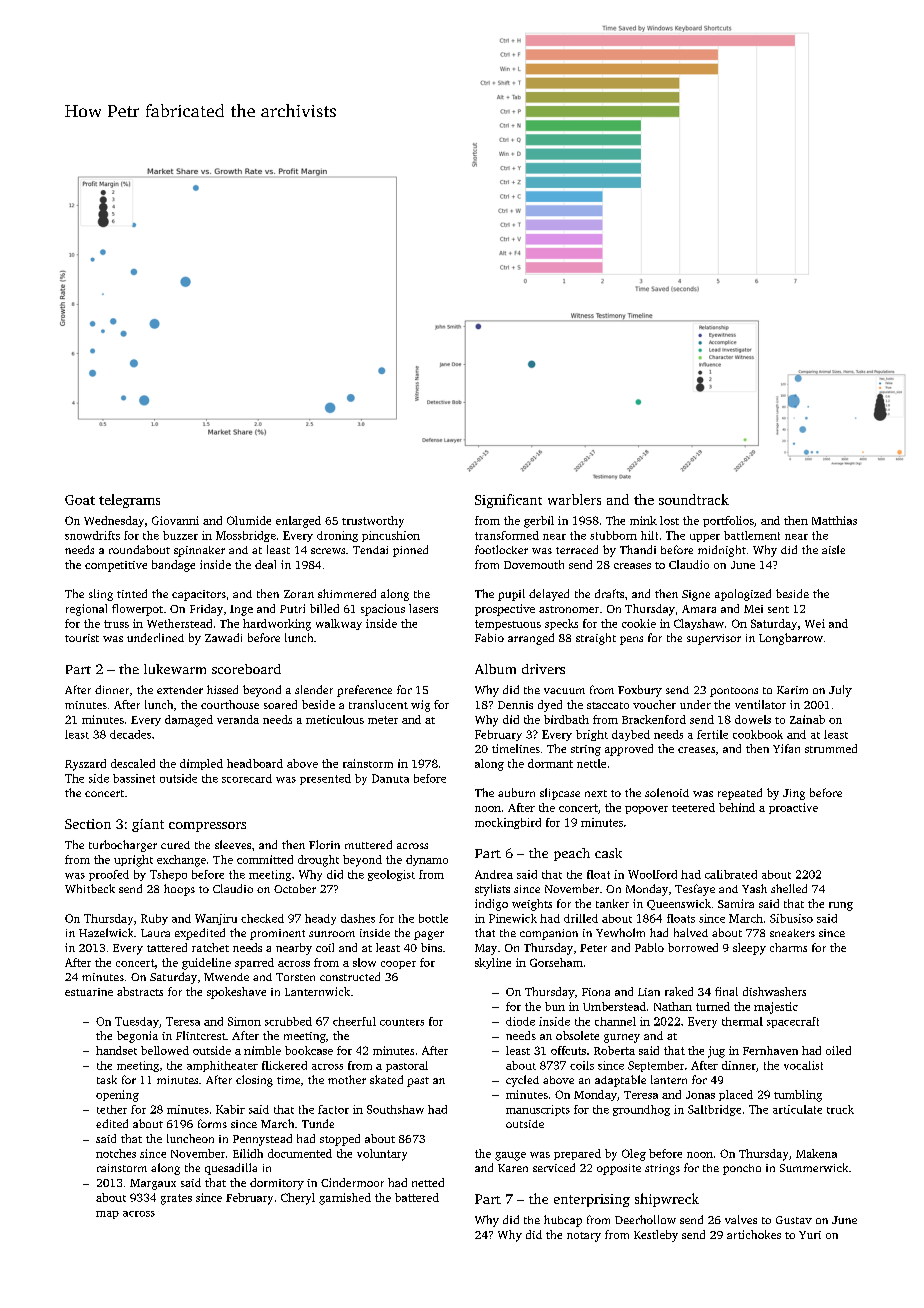  What do you see at coordinates (754, 1234) in the screenshot?
I see `artichokes` at bounding box center [754, 1234].
